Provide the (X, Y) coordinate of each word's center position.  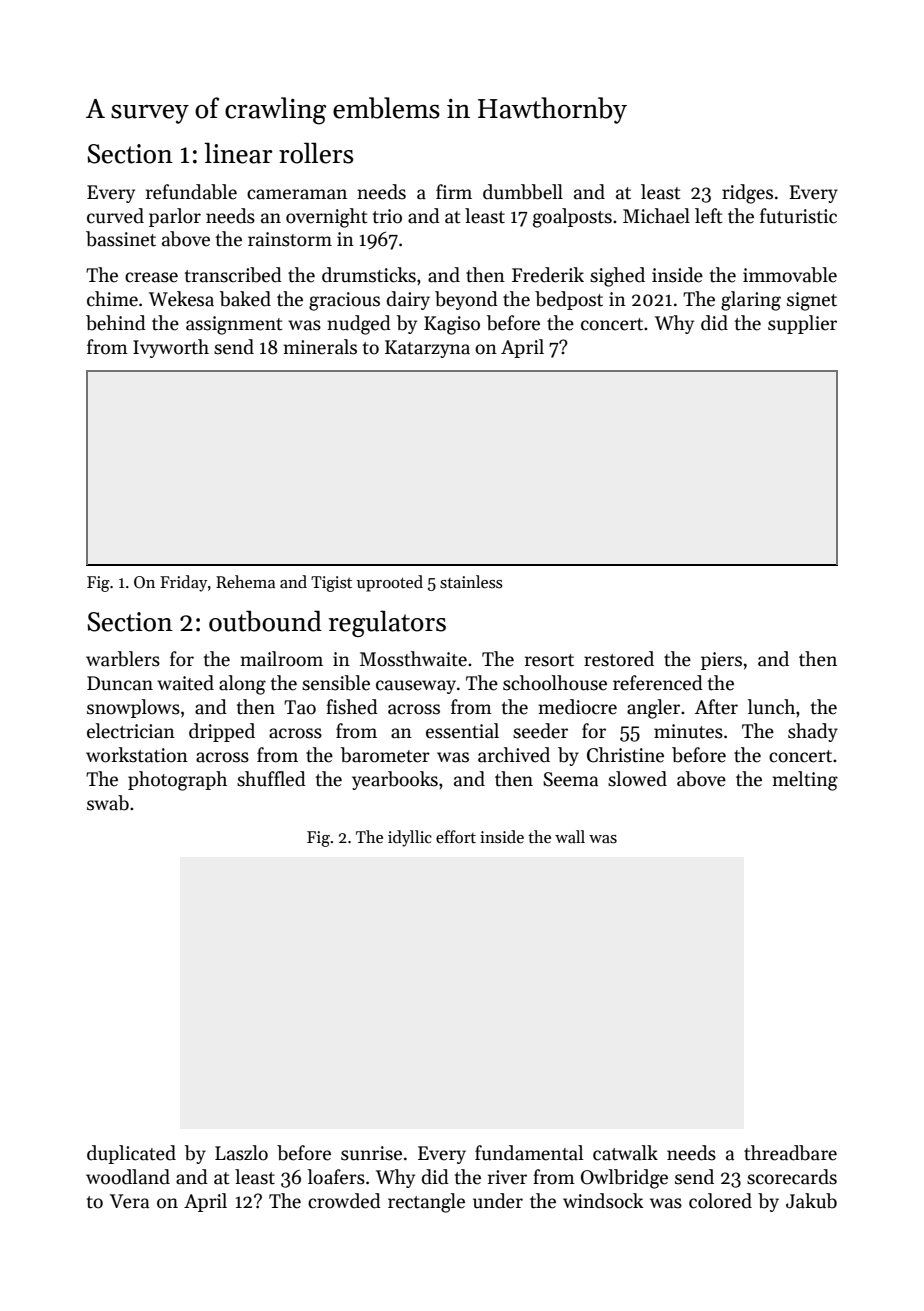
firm (454, 191)
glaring (751, 301)
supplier (802, 324)
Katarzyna (427, 349)
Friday (184, 583)
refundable (191, 192)
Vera (129, 1201)
